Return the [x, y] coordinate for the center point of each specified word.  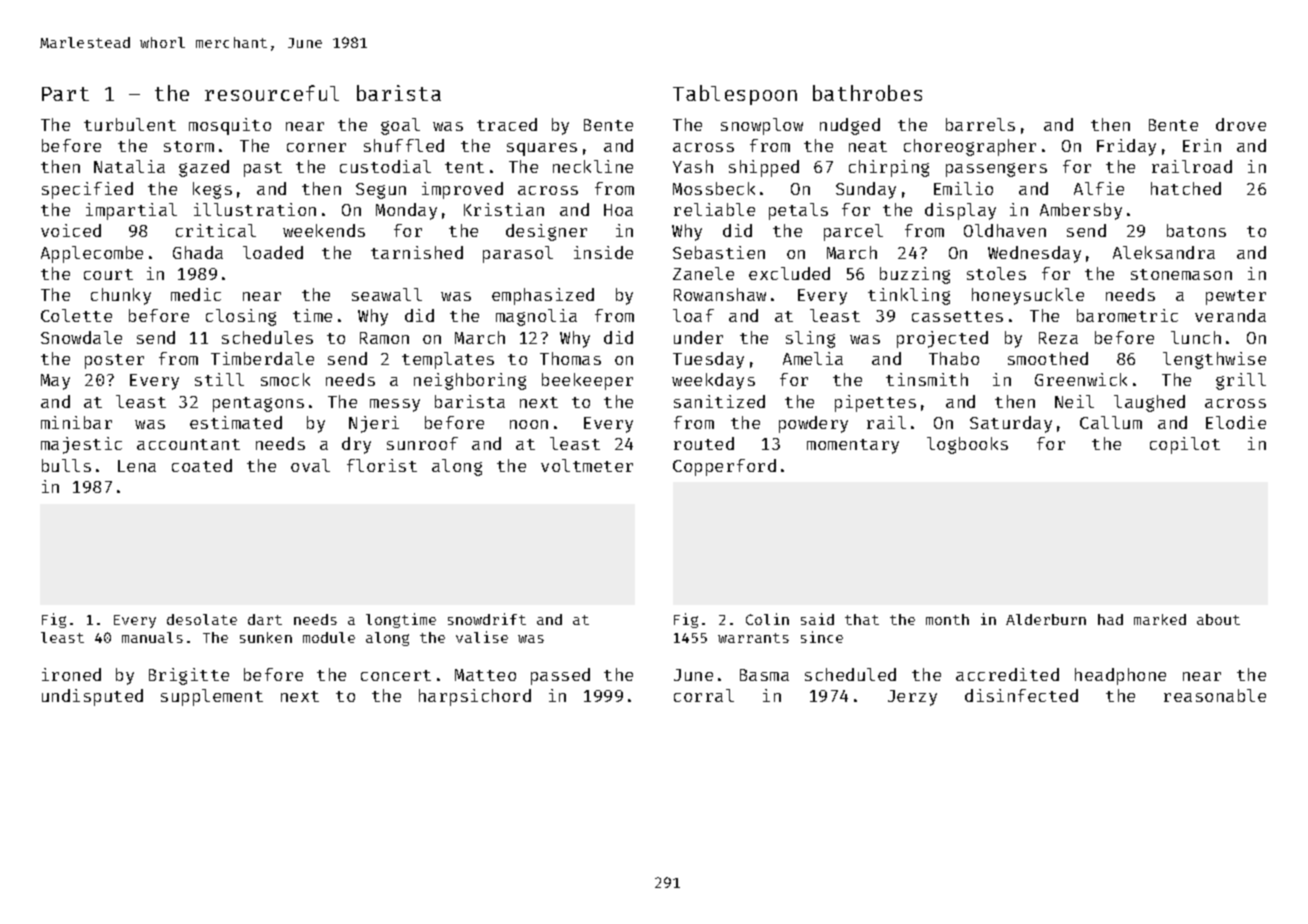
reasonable [1215, 695]
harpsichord [475, 697]
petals [798, 211]
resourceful [272, 93]
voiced [71, 230]
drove [1241, 124]
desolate [202, 619]
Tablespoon [735, 95]
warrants [753, 638]
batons [1196, 230]
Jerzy [912, 698]
